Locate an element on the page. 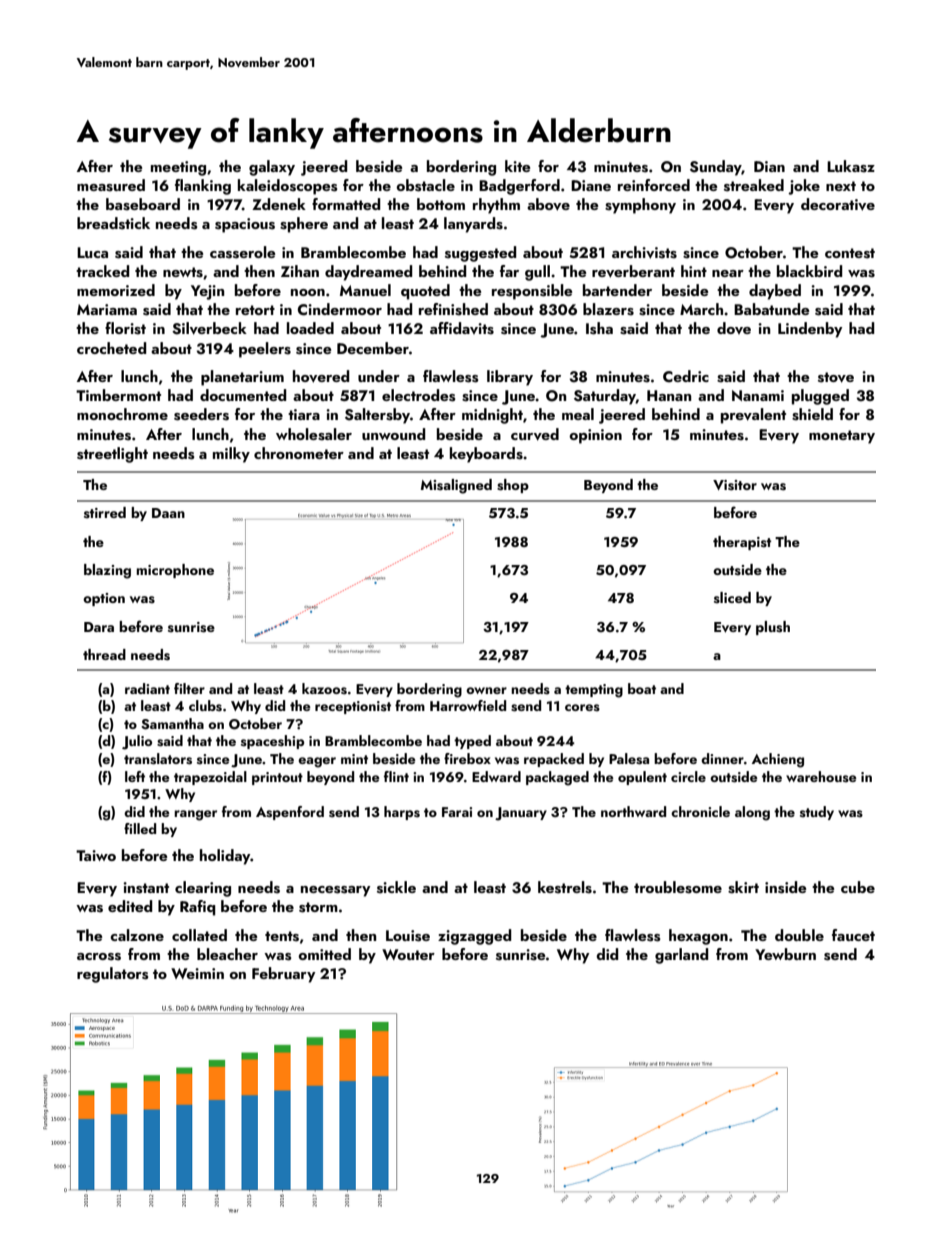  zigzagged is located at coordinates (475, 937).
